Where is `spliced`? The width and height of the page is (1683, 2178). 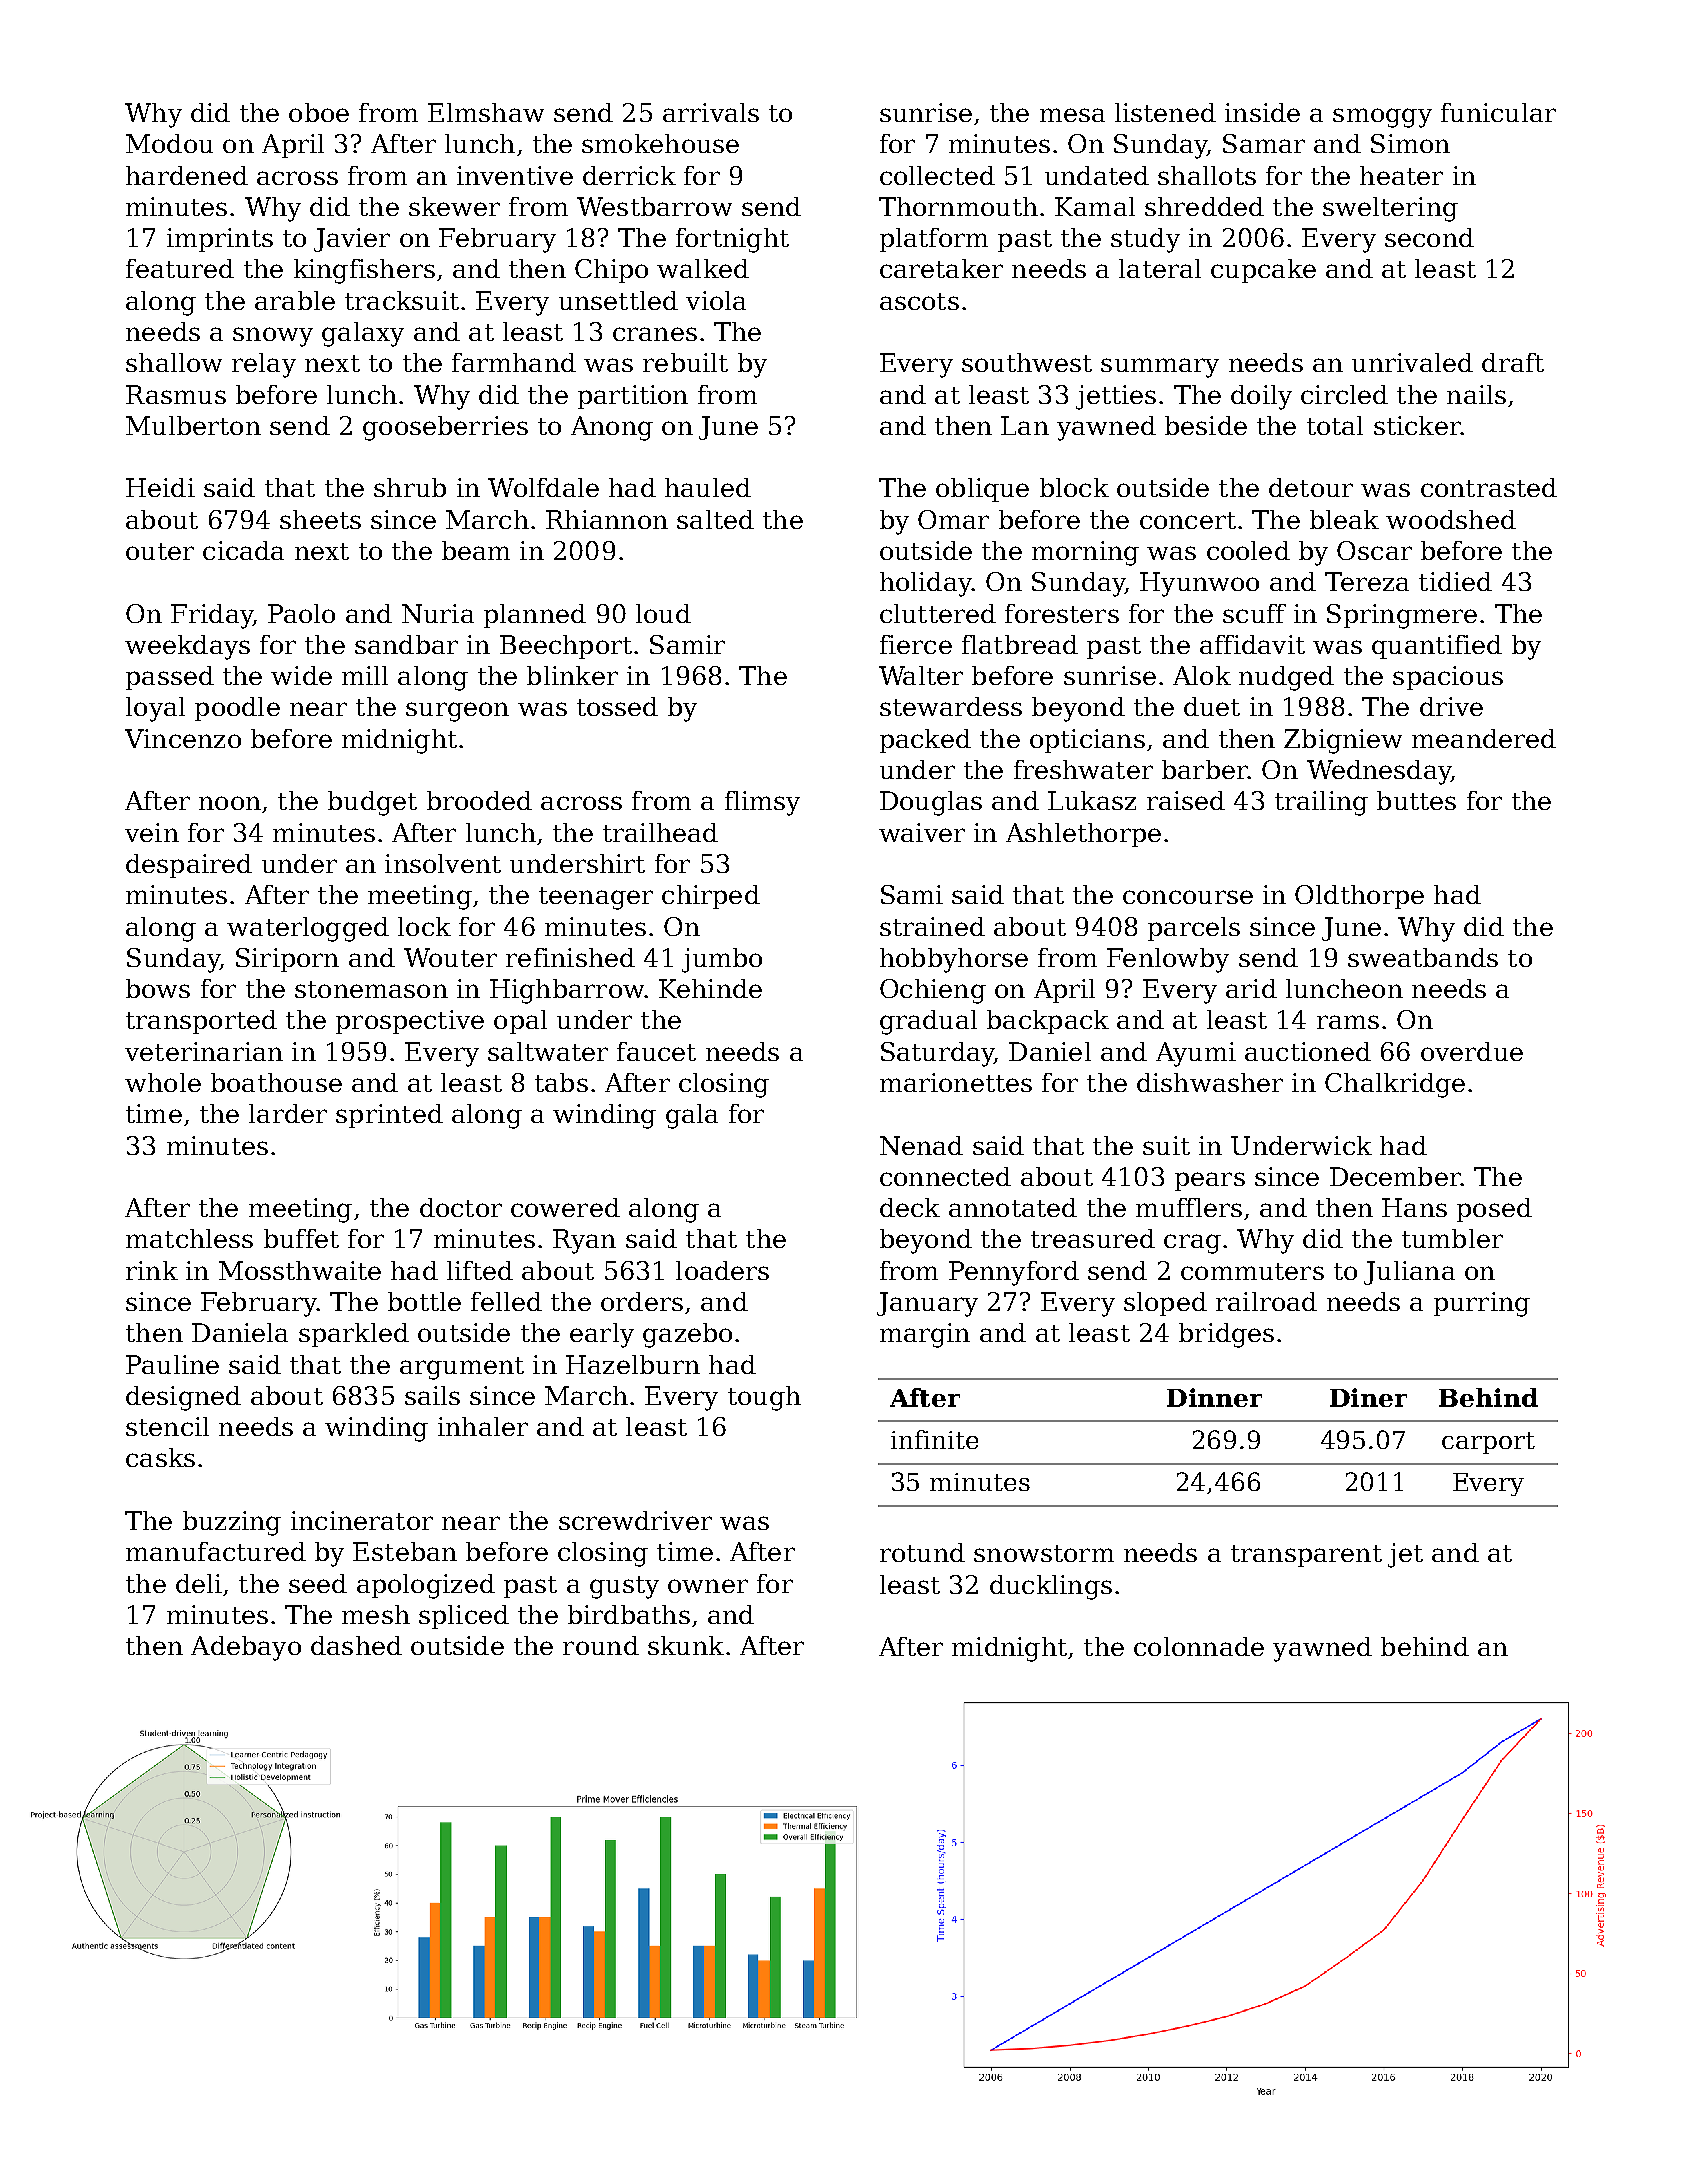
spliced is located at coordinates (464, 1617).
